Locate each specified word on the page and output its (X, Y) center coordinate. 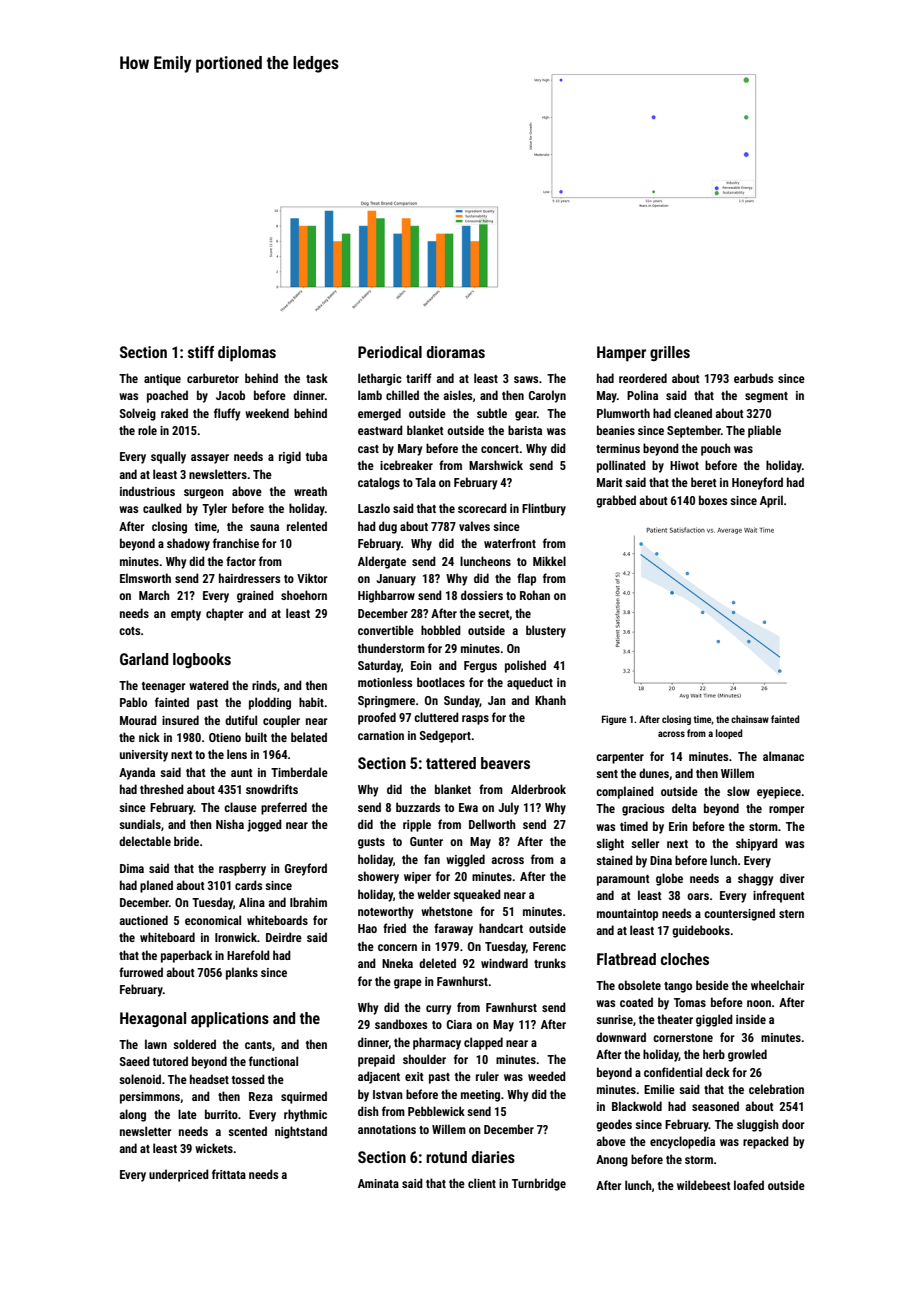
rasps (475, 720)
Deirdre (284, 937)
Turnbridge (539, 1184)
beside (712, 985)
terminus (618, 448)
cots (130, 631)
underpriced (179, 1175)
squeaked (477, 895)
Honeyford (757, 483)
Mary (410, 450)
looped (729, 734)
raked (174, 413)
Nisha (230, 824)
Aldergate (382, 562)
